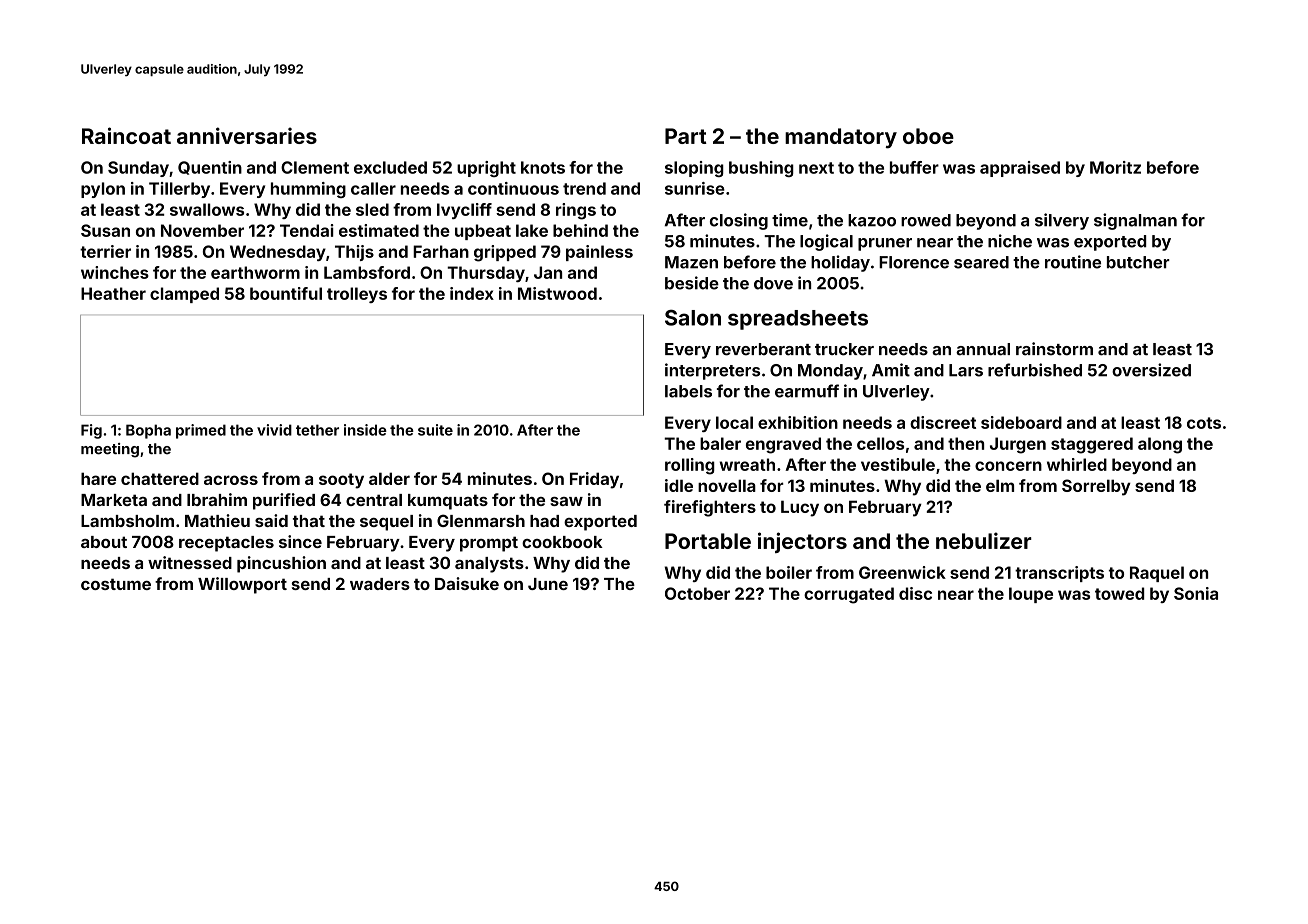  What do you see at coordinates (548, 584) in the screenshot?
I see `June` at bounding box center [548, 584].
